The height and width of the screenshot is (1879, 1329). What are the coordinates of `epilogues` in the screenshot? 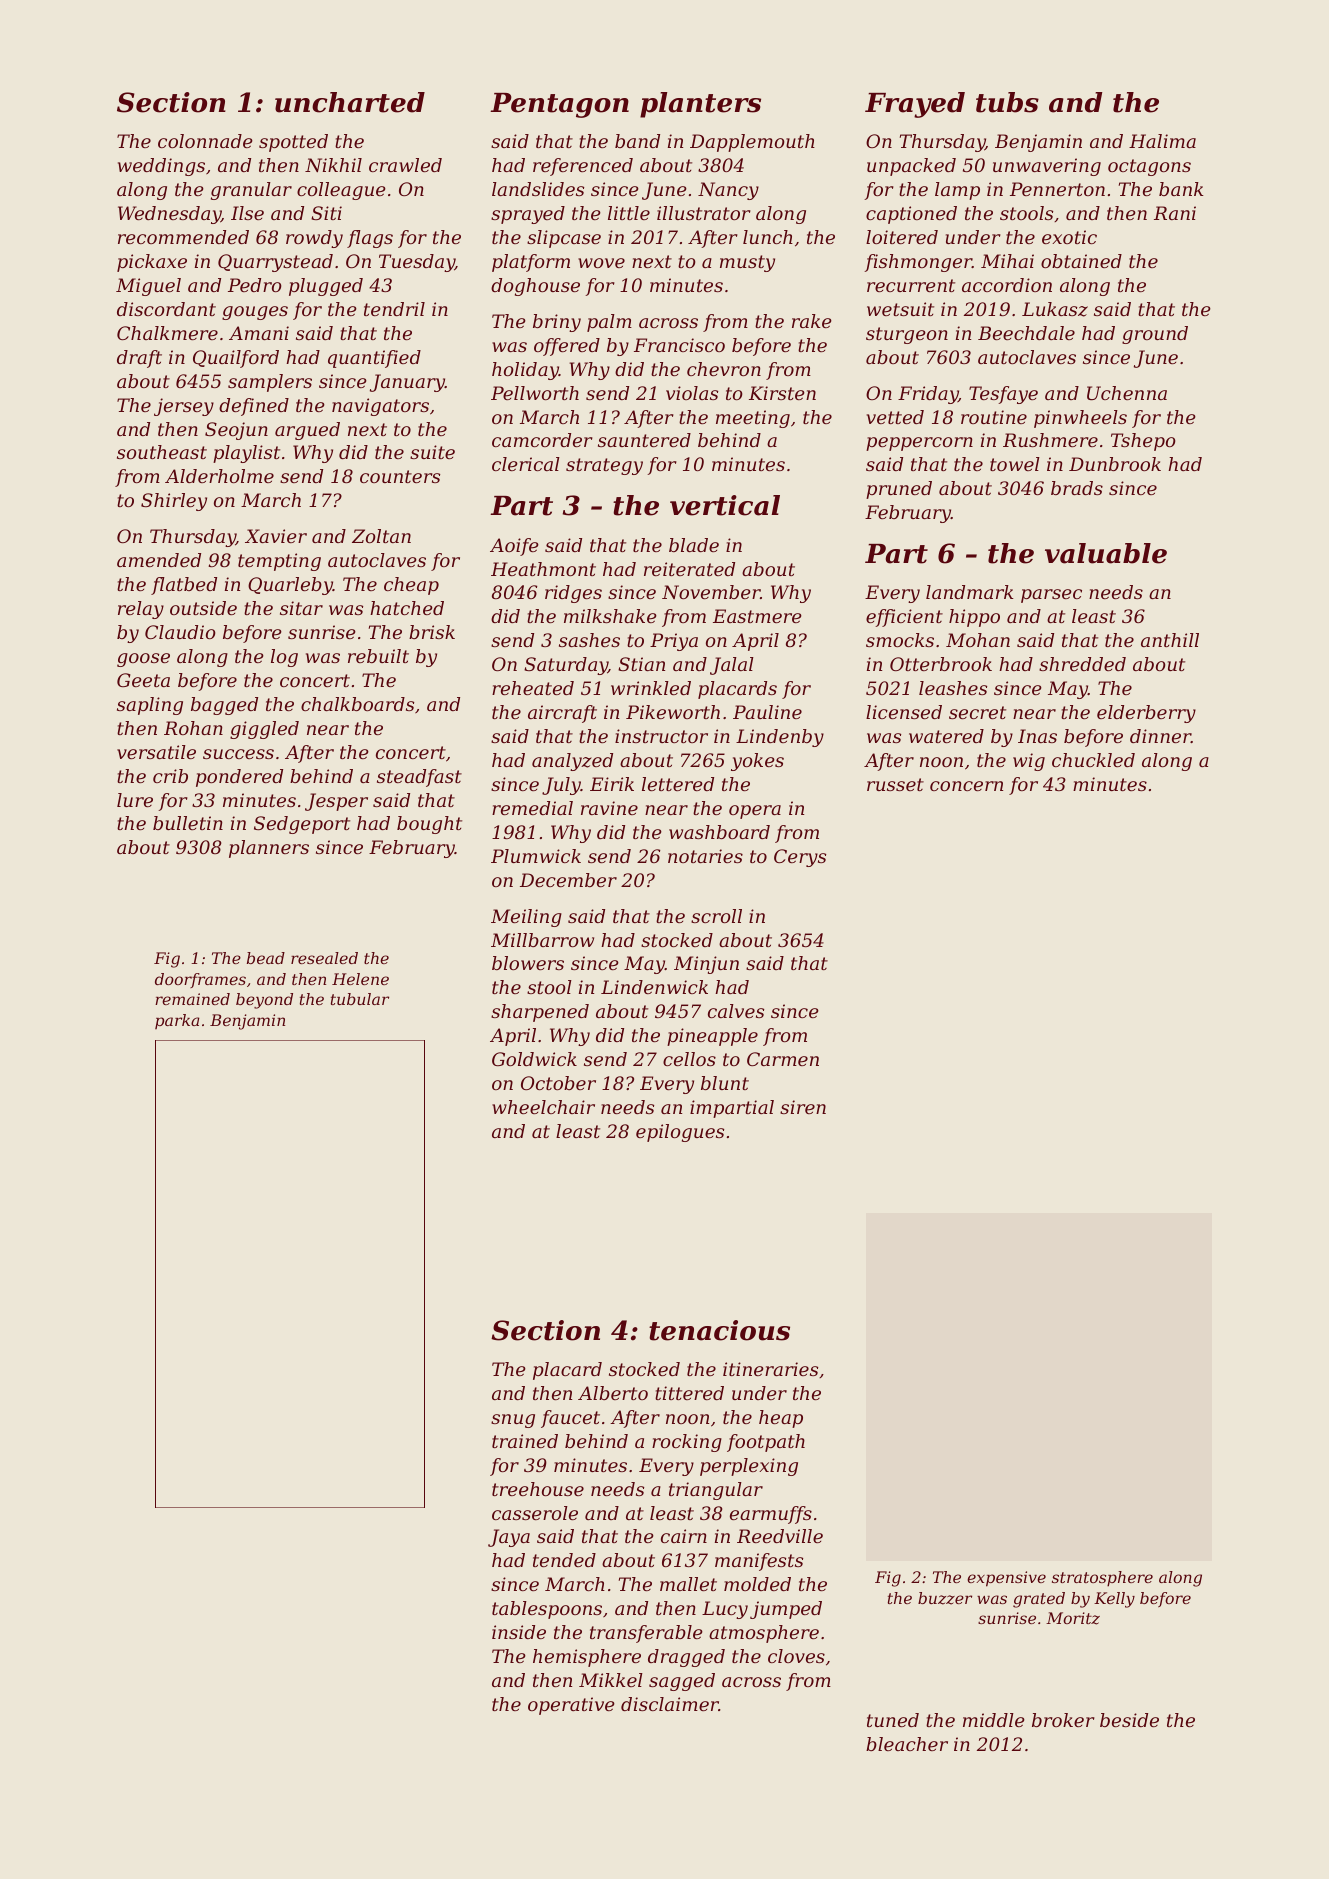 It's located at (680, 1133).
